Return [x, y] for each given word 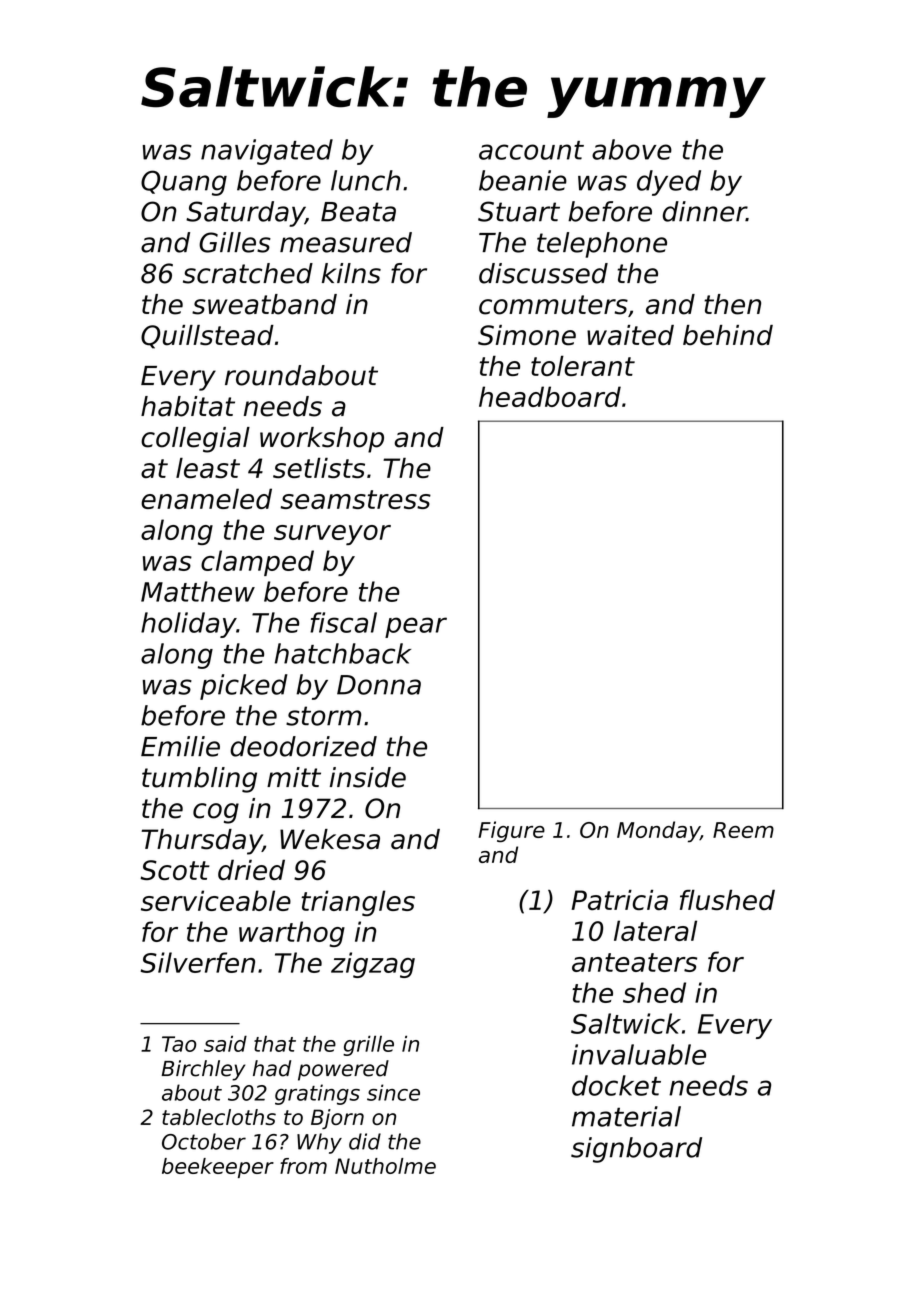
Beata [358, 212]
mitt [294, 777]
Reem [743, 830]
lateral [655, 930]
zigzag [373, 965]
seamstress [356, 499]
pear [416, 627]
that [275, 1044]
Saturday [245, 214]
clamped [257, 563]
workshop [322, 440]
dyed [669, 183]
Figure [511, 831]
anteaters [634, 962]
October [204, 1141]
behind [728, 335]
